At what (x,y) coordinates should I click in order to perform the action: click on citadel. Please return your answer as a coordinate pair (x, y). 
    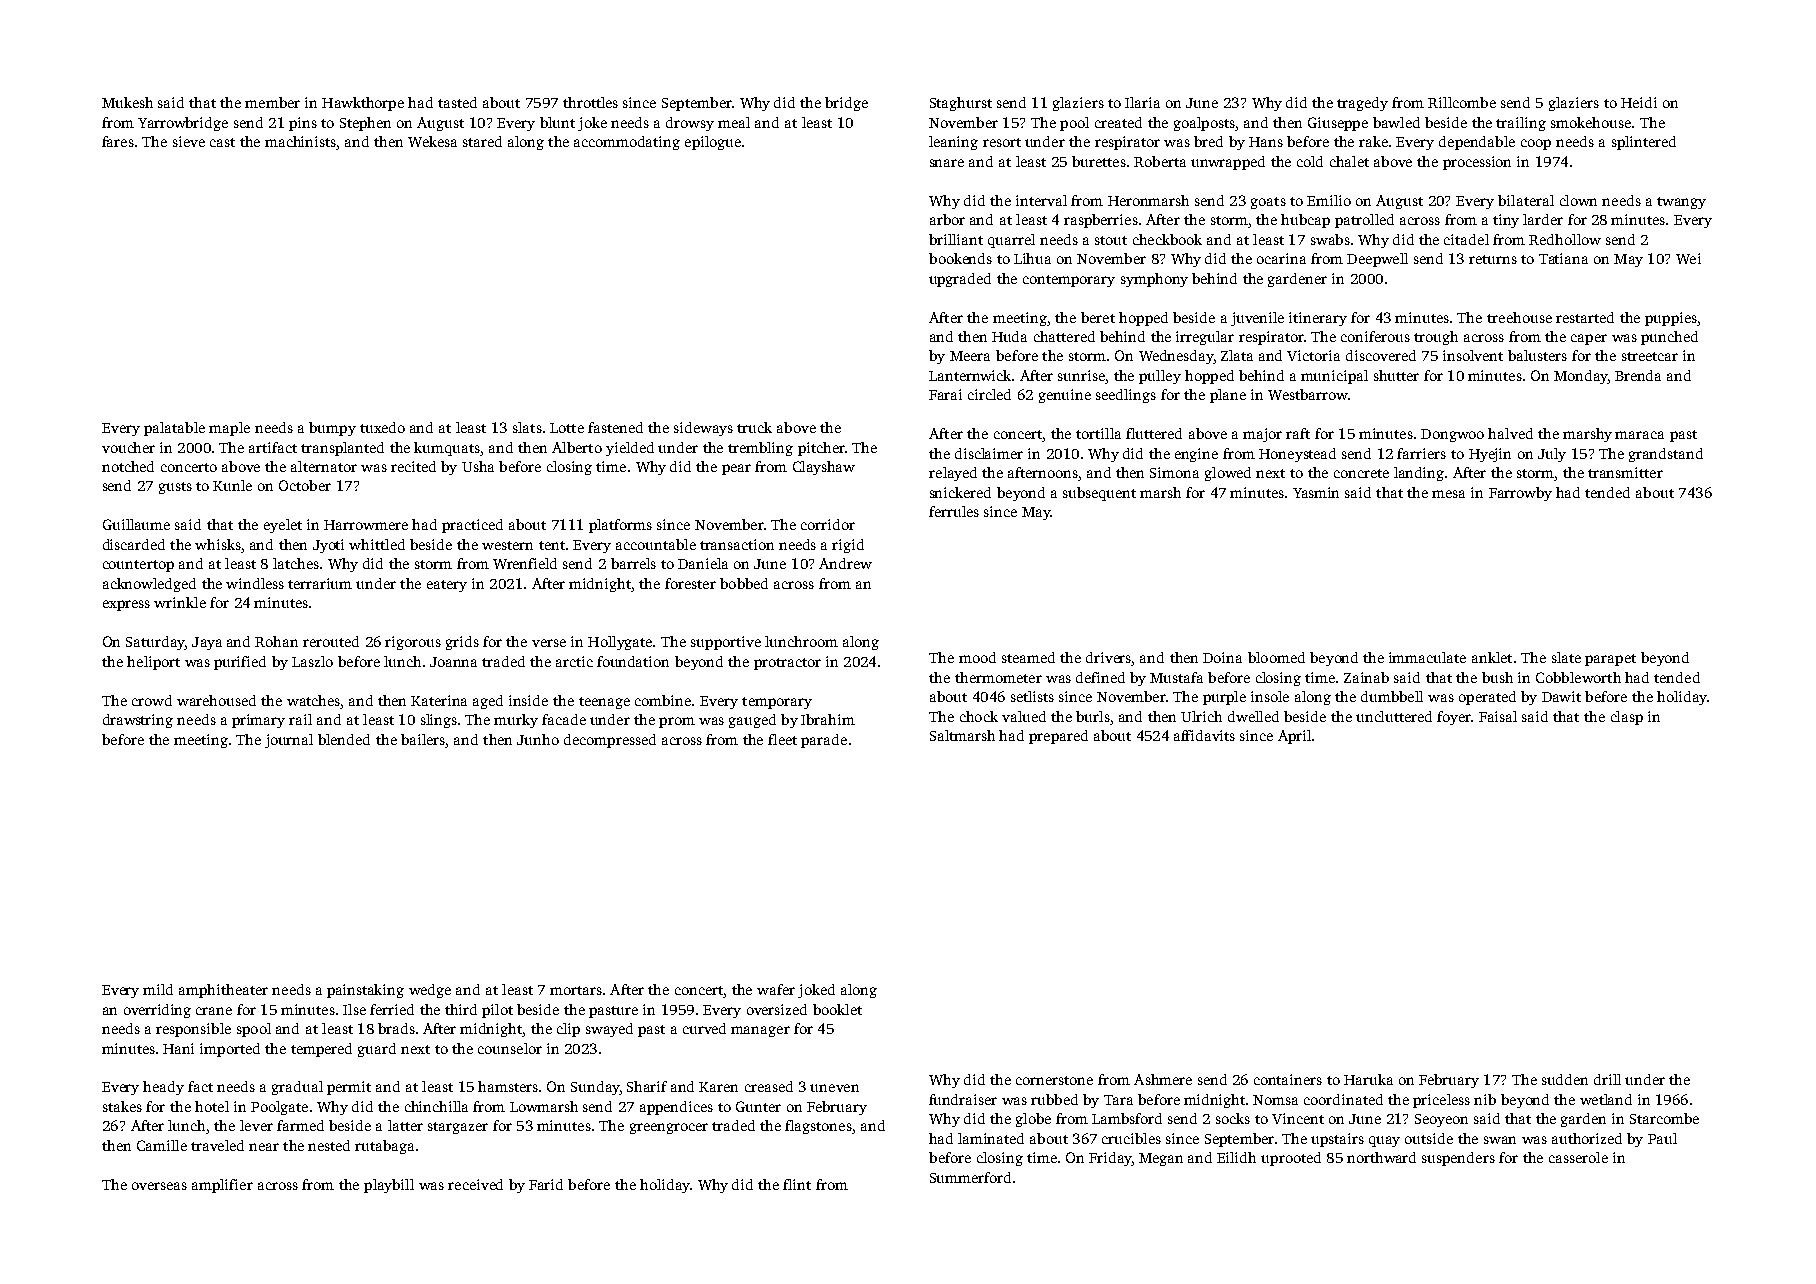
    Looking at the image, I should click on (1466, 239).
